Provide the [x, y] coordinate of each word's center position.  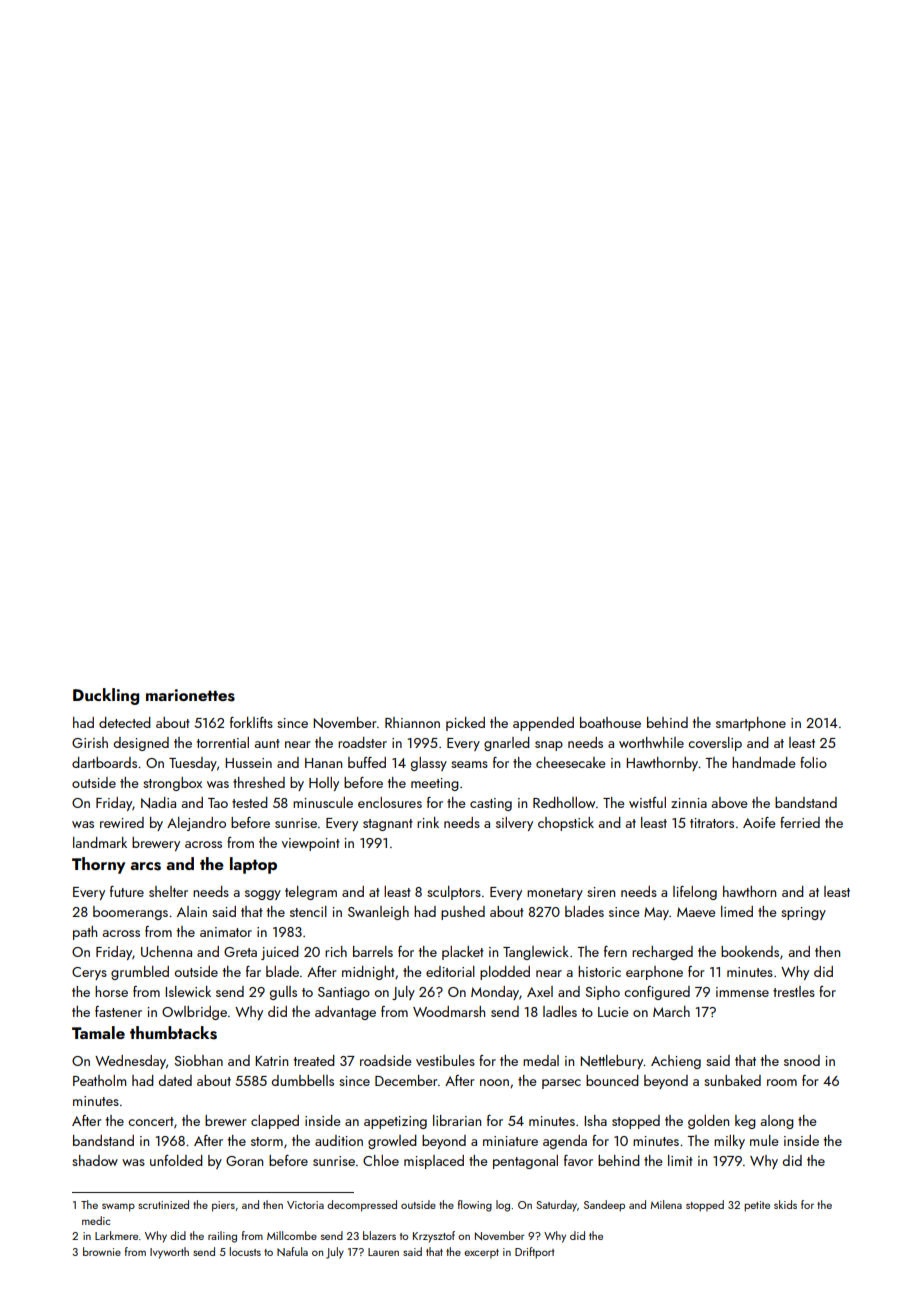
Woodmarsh [449, 1011]
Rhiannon [412, 722]
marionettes [190, 695]
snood [802, 1060]
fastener [118, 1011]
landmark [100, 842]
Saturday [556, 1206]
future [127, 891]
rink [428, 822]
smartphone [751, 724]
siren [601, 892]
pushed [463, 913]
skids [785, 1204]
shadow [95, 1160]
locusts [245, 1251]
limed [737, 911]
